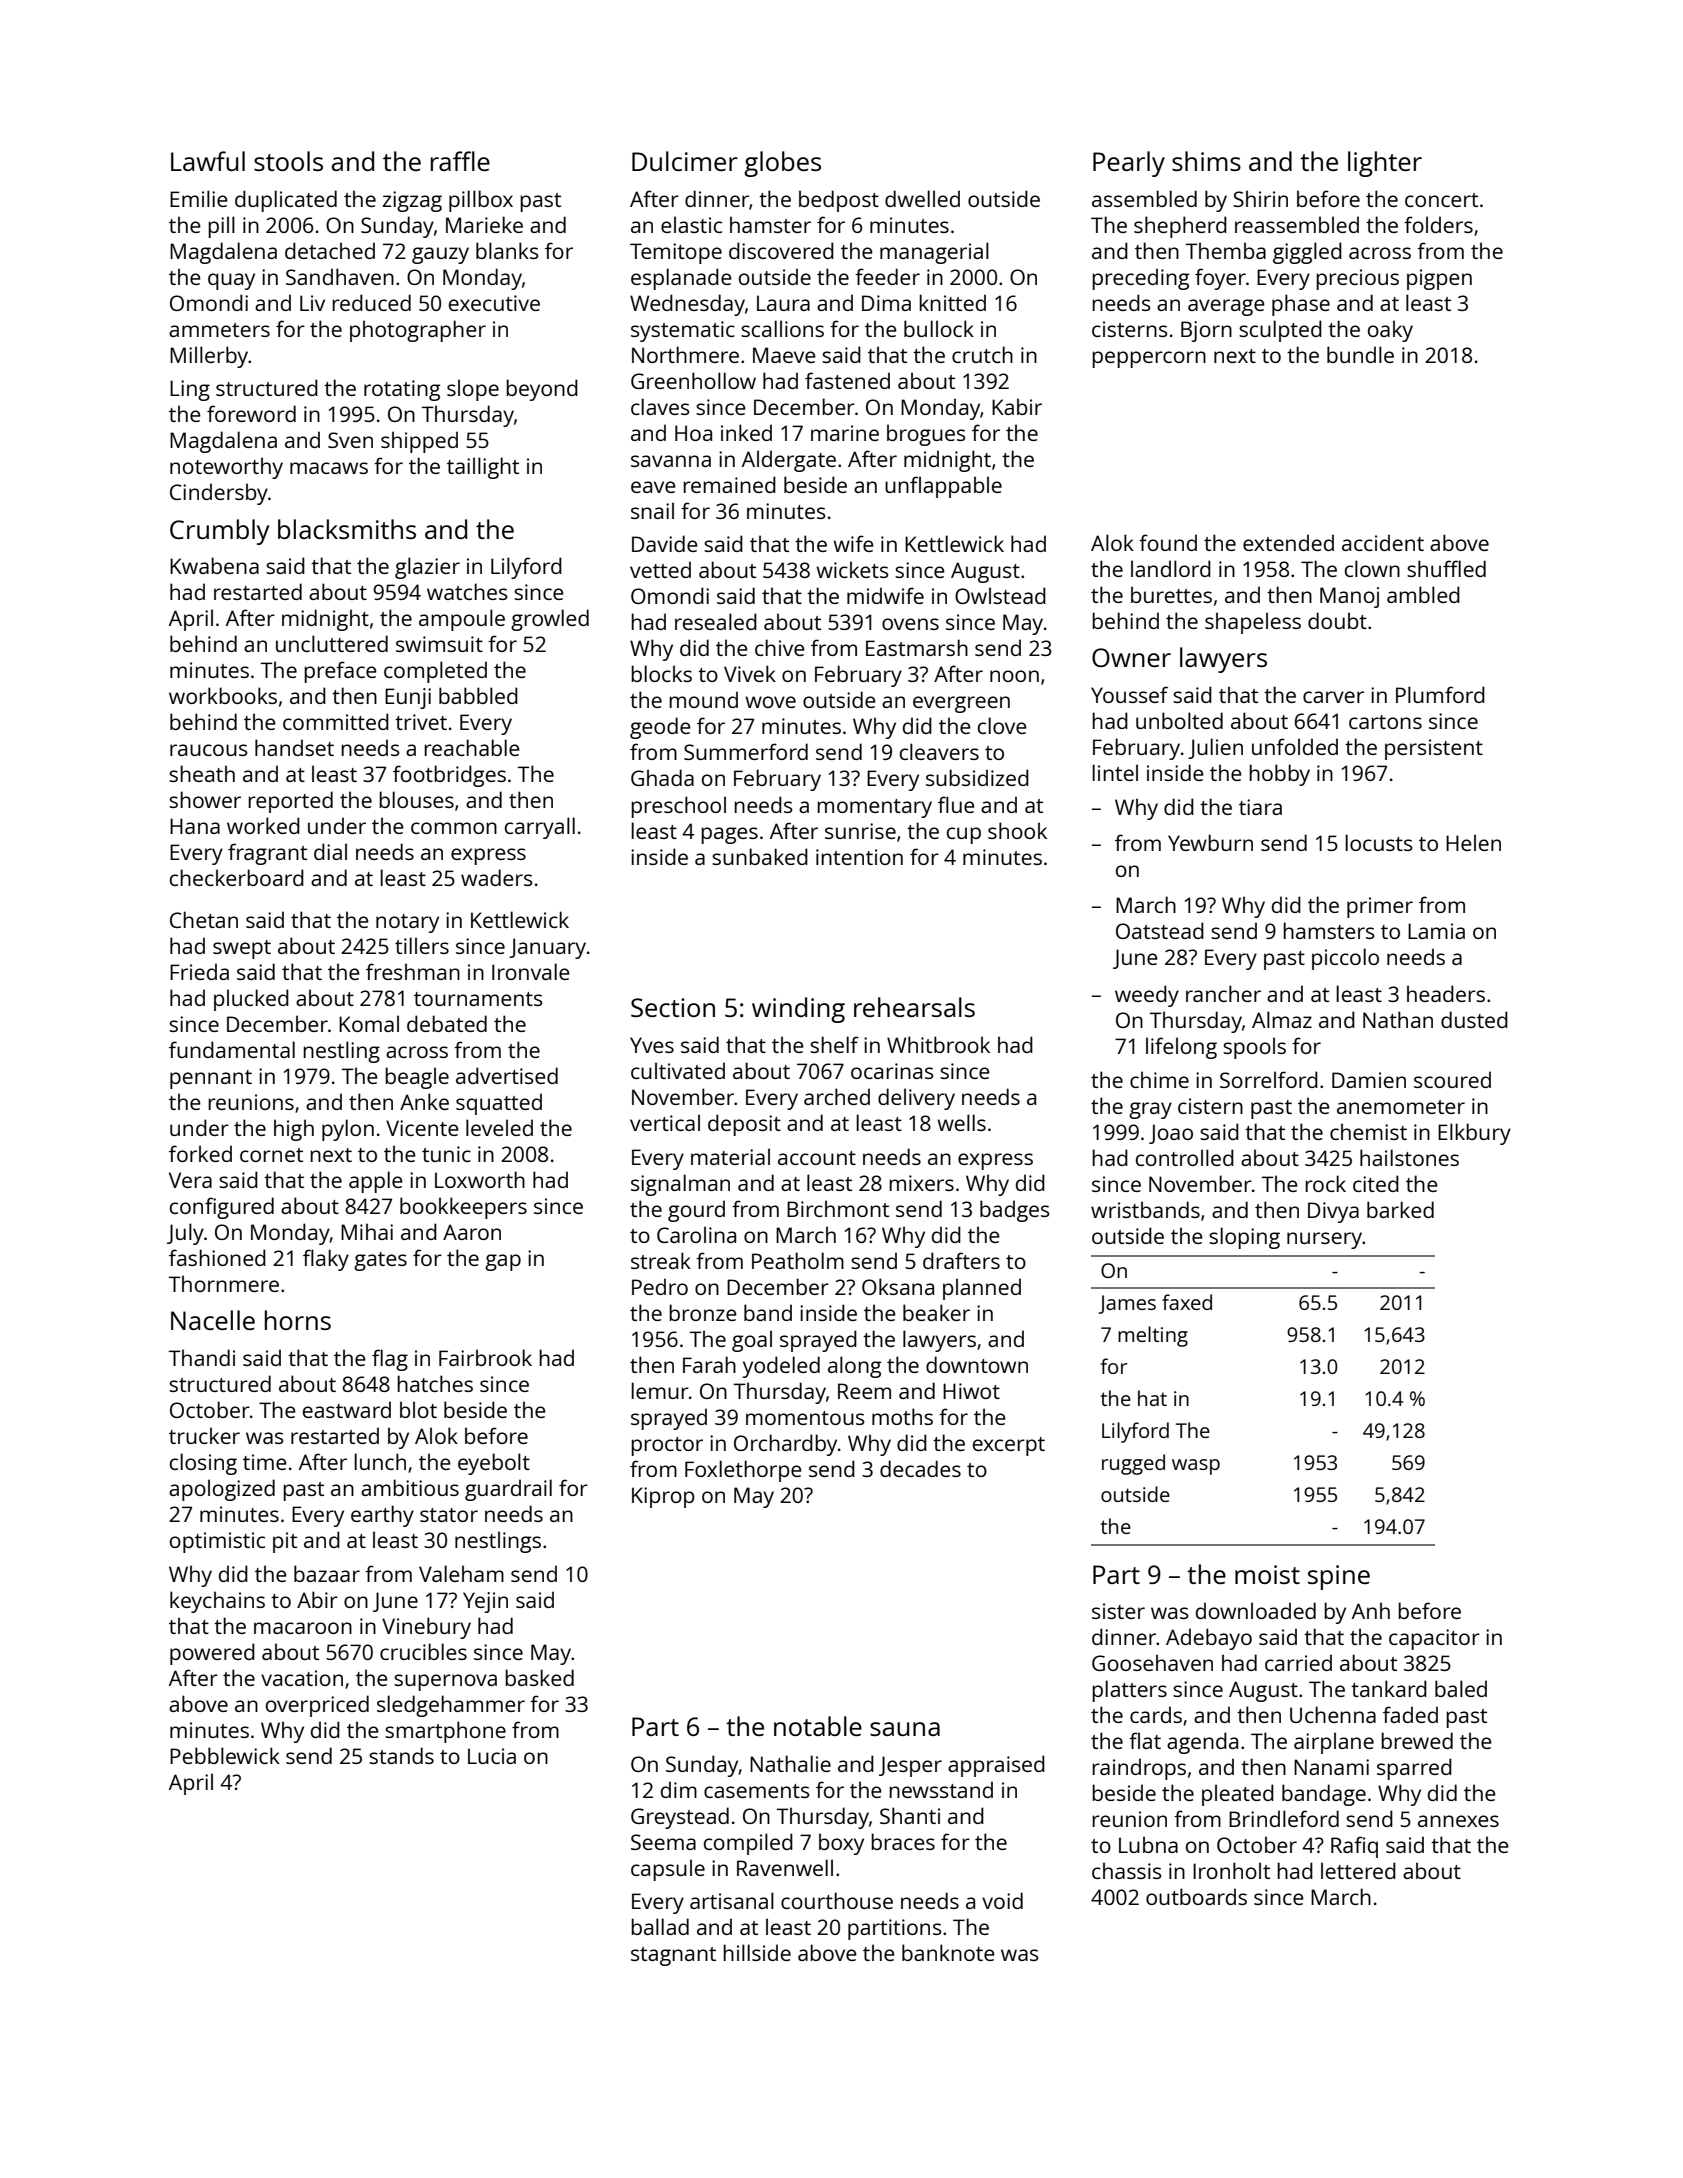 Image resolution: width=1683 pixels, height=2178 pixels. What do you see at coordinates (225, 1755) in the page?
I see `Pebblewick` at bounding box center [225, 1755].
